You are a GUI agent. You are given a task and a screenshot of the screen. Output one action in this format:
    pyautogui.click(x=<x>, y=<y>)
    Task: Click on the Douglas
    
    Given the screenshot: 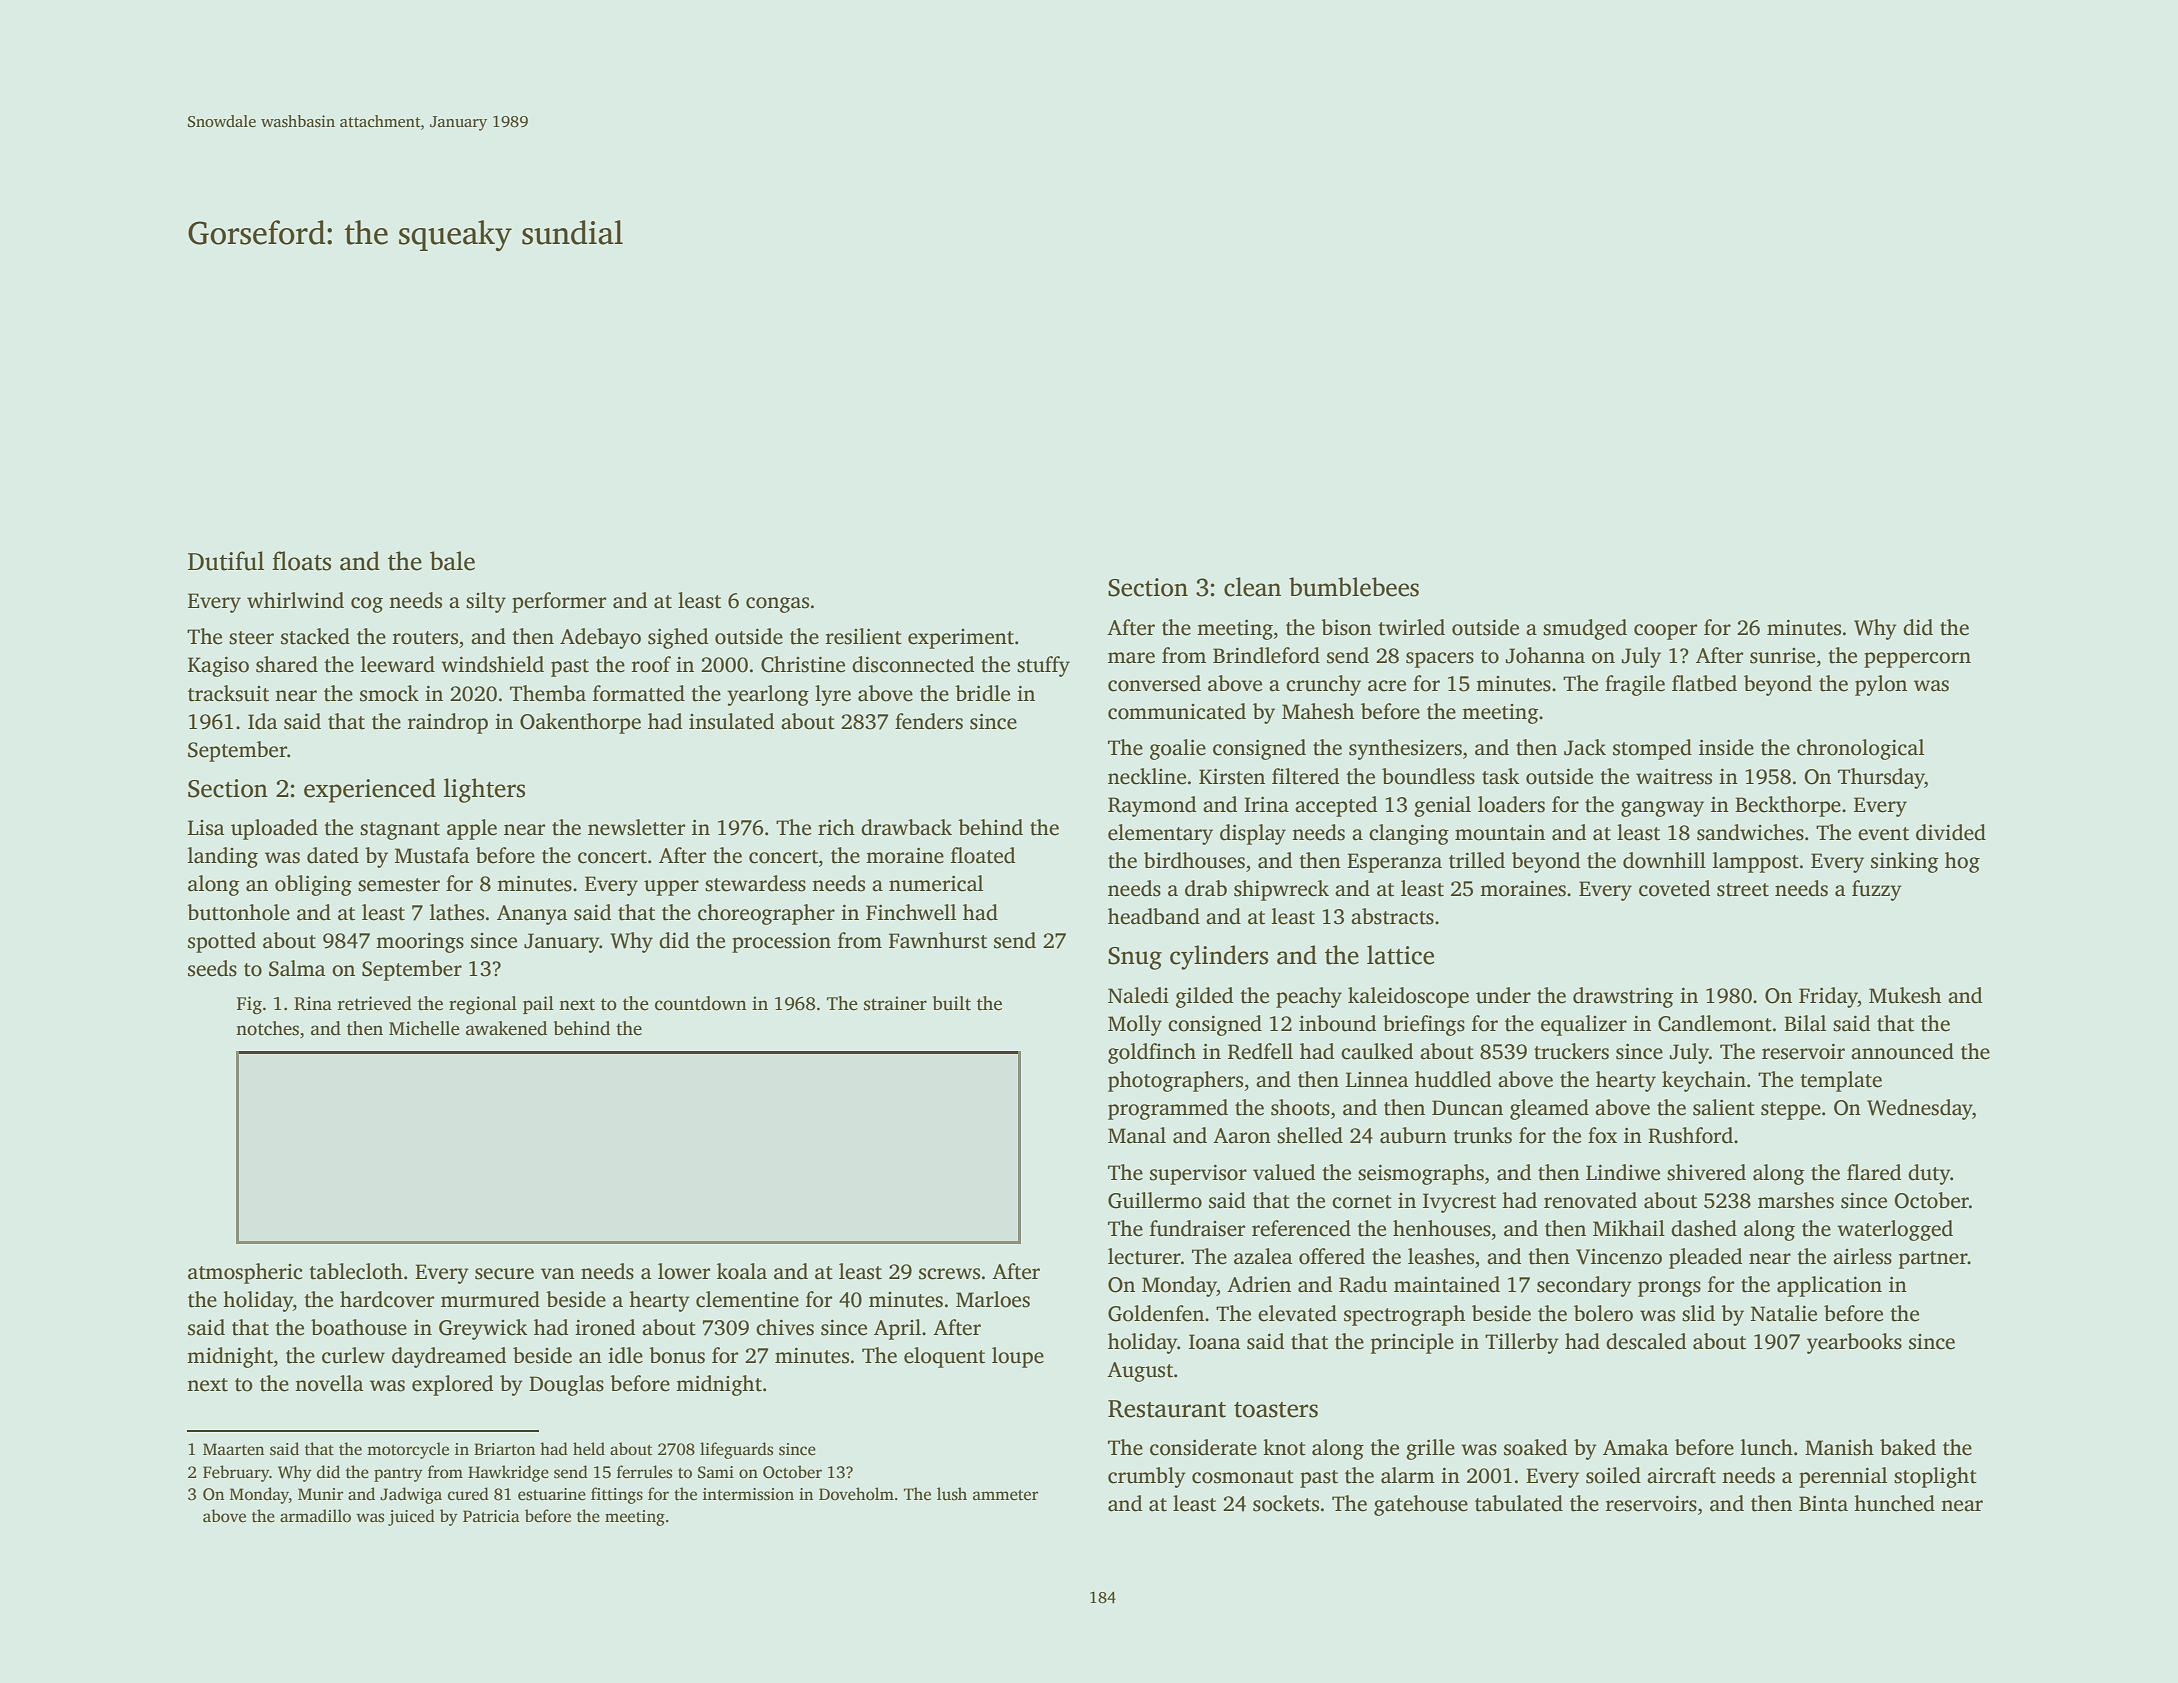 What is the action you would take?
    pyautogui.click(x=566, y=1385)
